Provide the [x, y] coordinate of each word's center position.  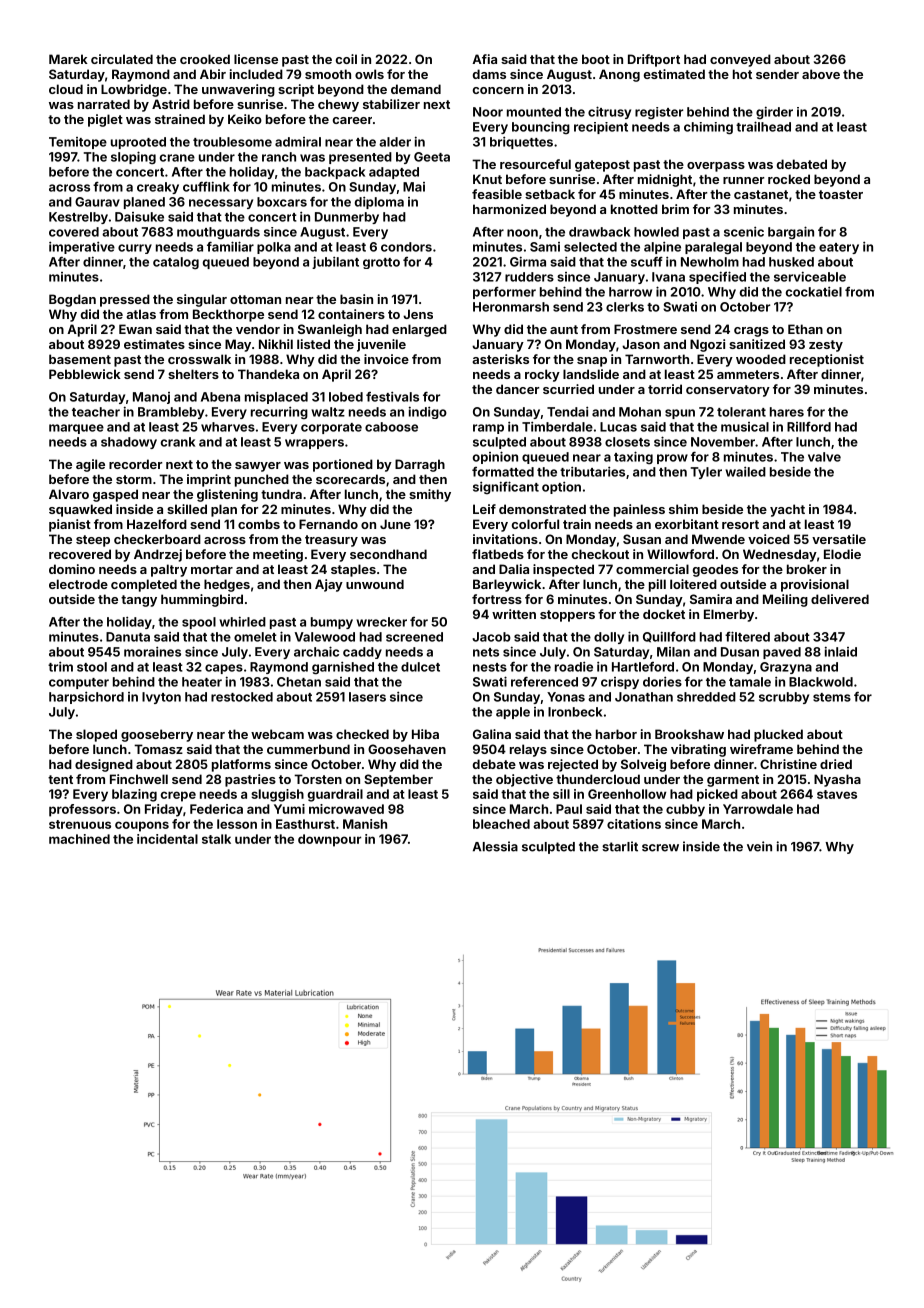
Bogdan [72, 300]
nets [486, 652]
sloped [96, 735]
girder [774, 112]
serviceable [810, 276]
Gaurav [97, 202]
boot [596, 59]
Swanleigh [330, 330]
